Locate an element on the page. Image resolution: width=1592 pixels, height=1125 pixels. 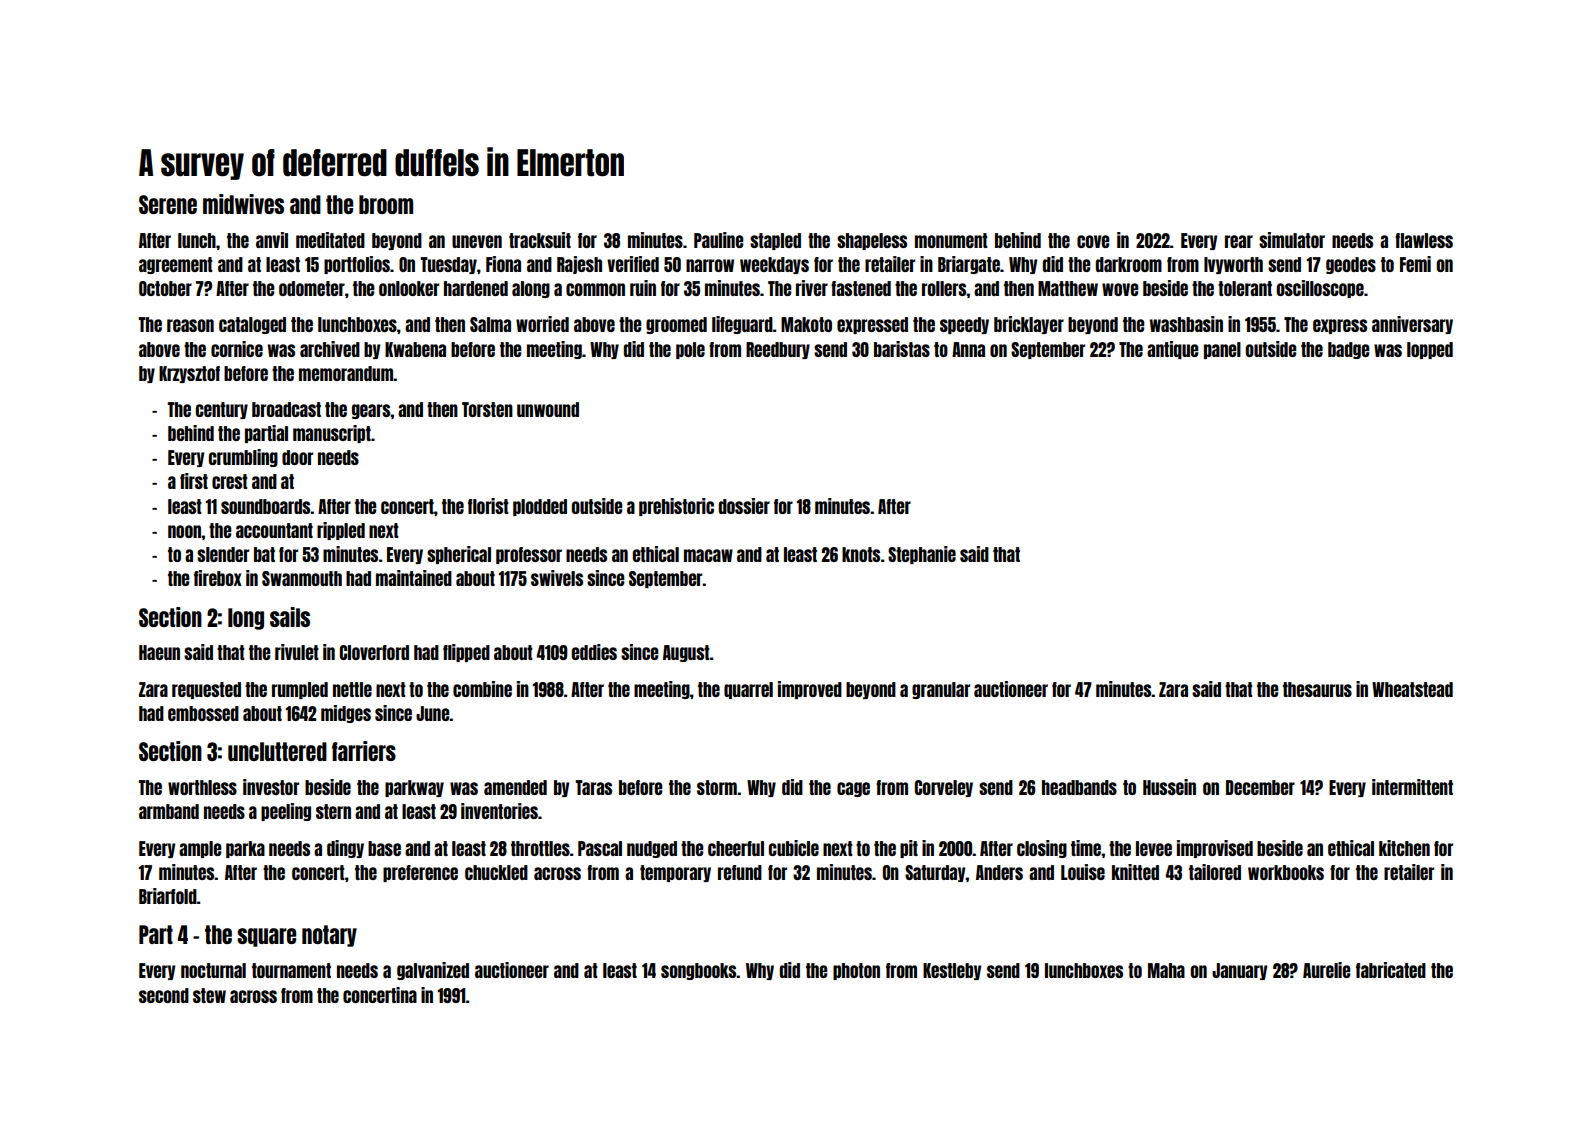
improved is located at coordinates (810, 690).
